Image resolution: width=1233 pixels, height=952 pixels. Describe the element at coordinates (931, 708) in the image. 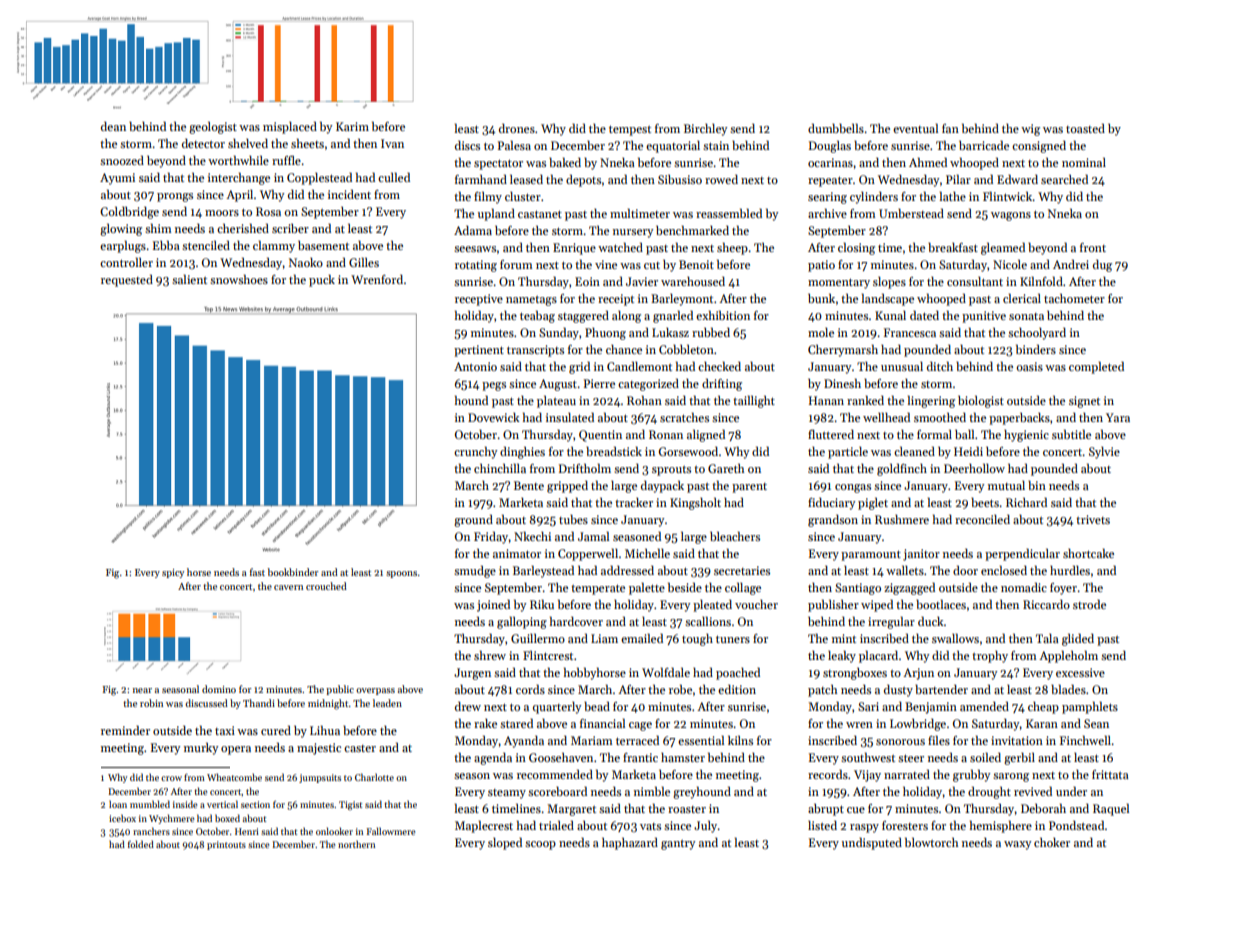

I see `Benjamin` at that location.
